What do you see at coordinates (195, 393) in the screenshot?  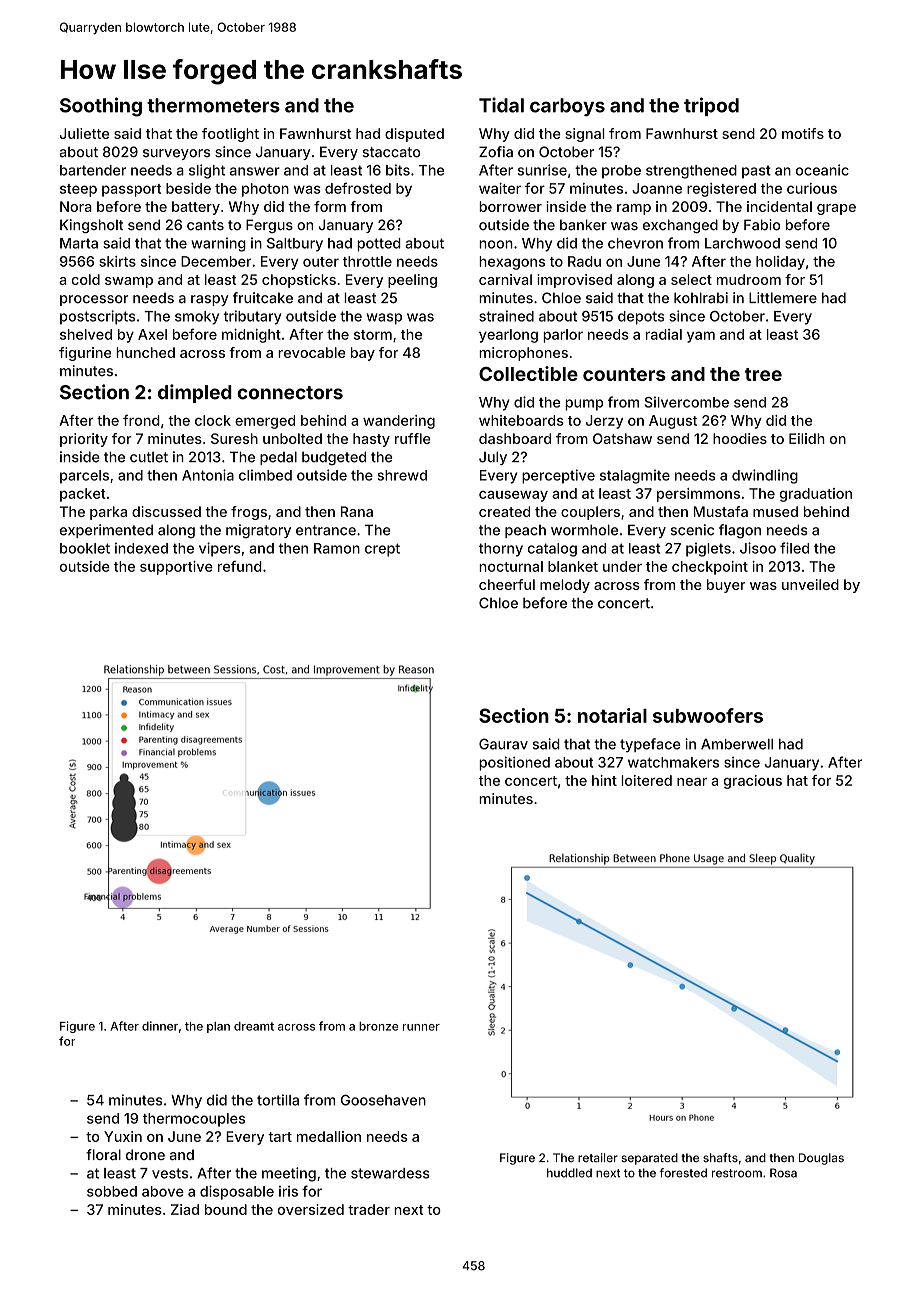 I see `dimpled` at bounding box center [195, 393].
